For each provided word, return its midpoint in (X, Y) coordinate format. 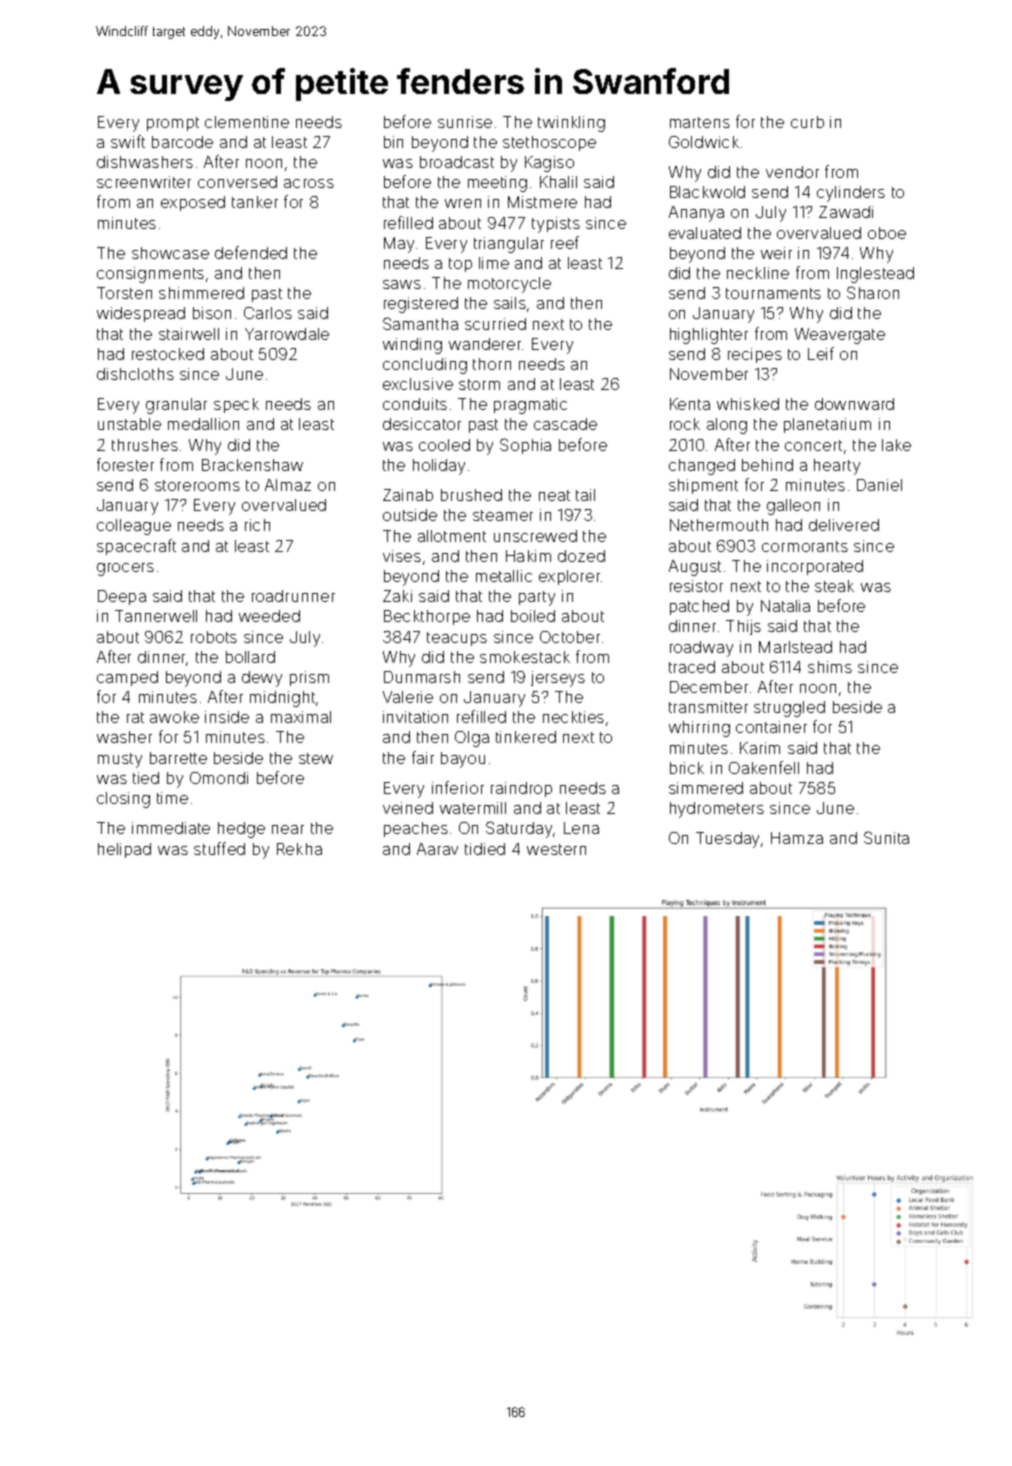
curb (807, 122)
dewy (262, 679)
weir (776, 253)
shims (830, 667)
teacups (457, 639)
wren (463, 203)
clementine (247, 122)
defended (251, 252)
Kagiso (549, 164)
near (288, 829)
